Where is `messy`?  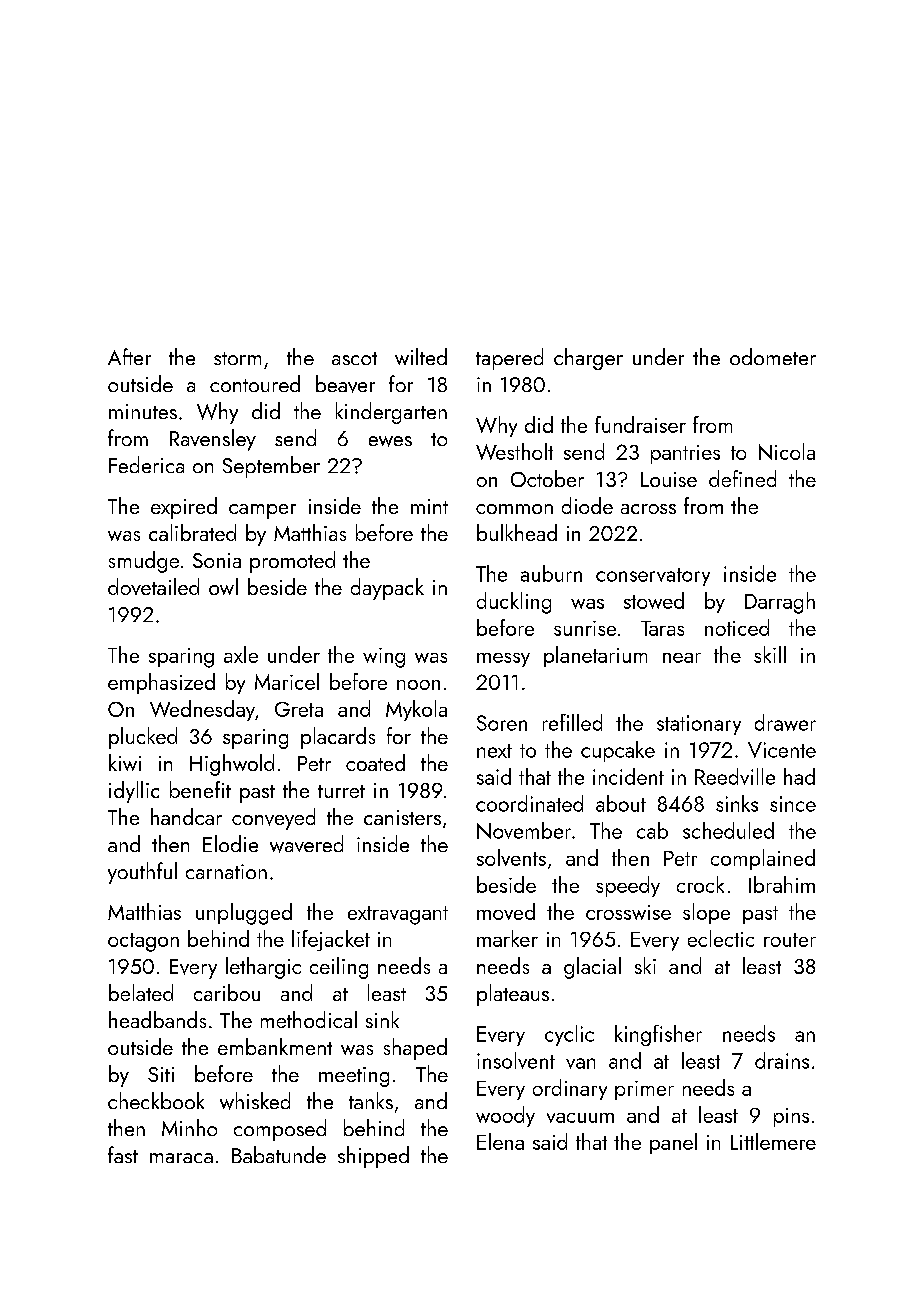
messy is located at coordinates (503, 660).
